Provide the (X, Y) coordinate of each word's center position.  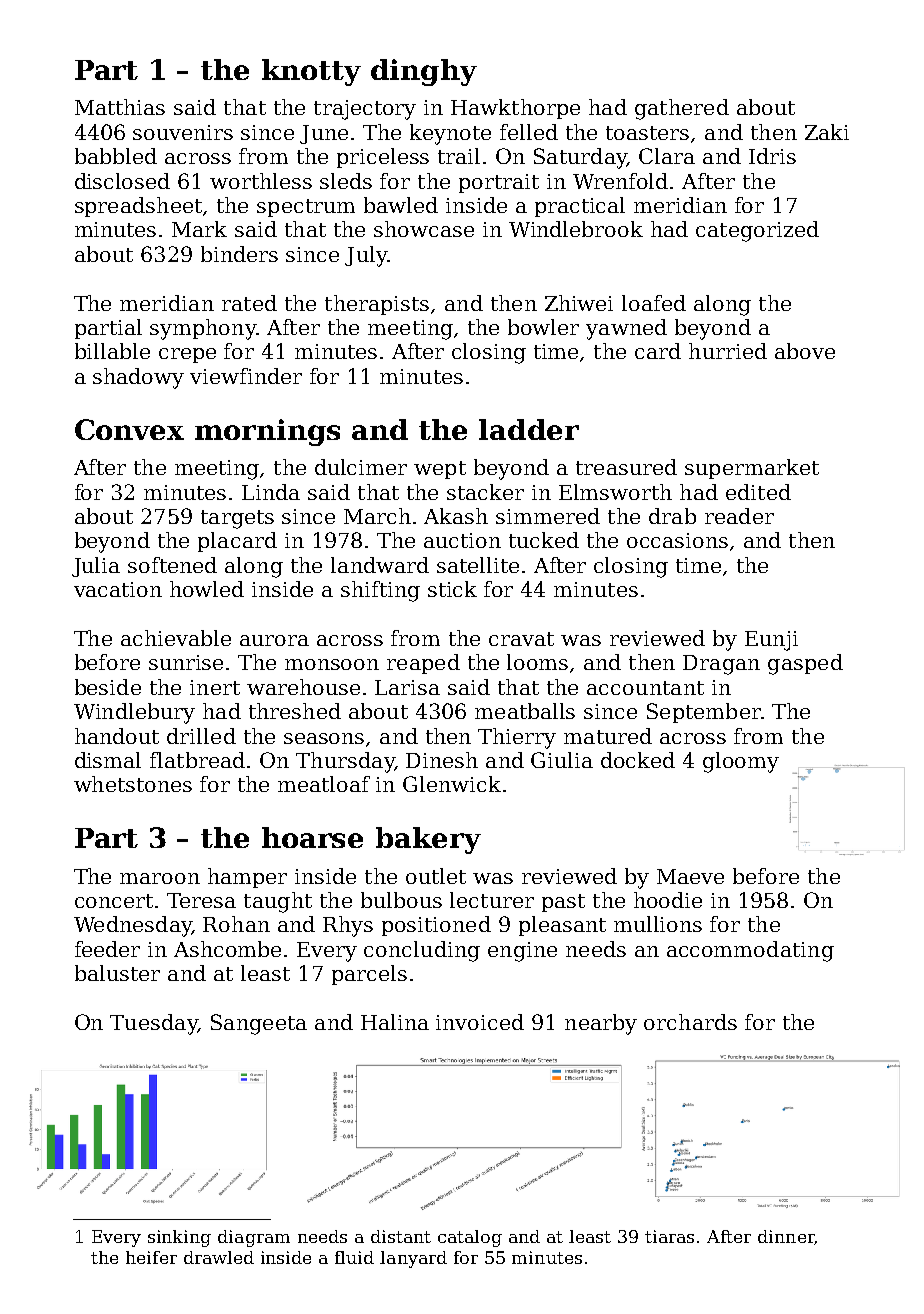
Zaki (827, 132)
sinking (179, 1238)
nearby (601, 1024)
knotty (311, 72)
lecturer (492, 900)
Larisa (407, 687)
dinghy (424, 72)
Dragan (721, 665)
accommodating (750, 951)
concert (114, 901)
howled (207, 589)
